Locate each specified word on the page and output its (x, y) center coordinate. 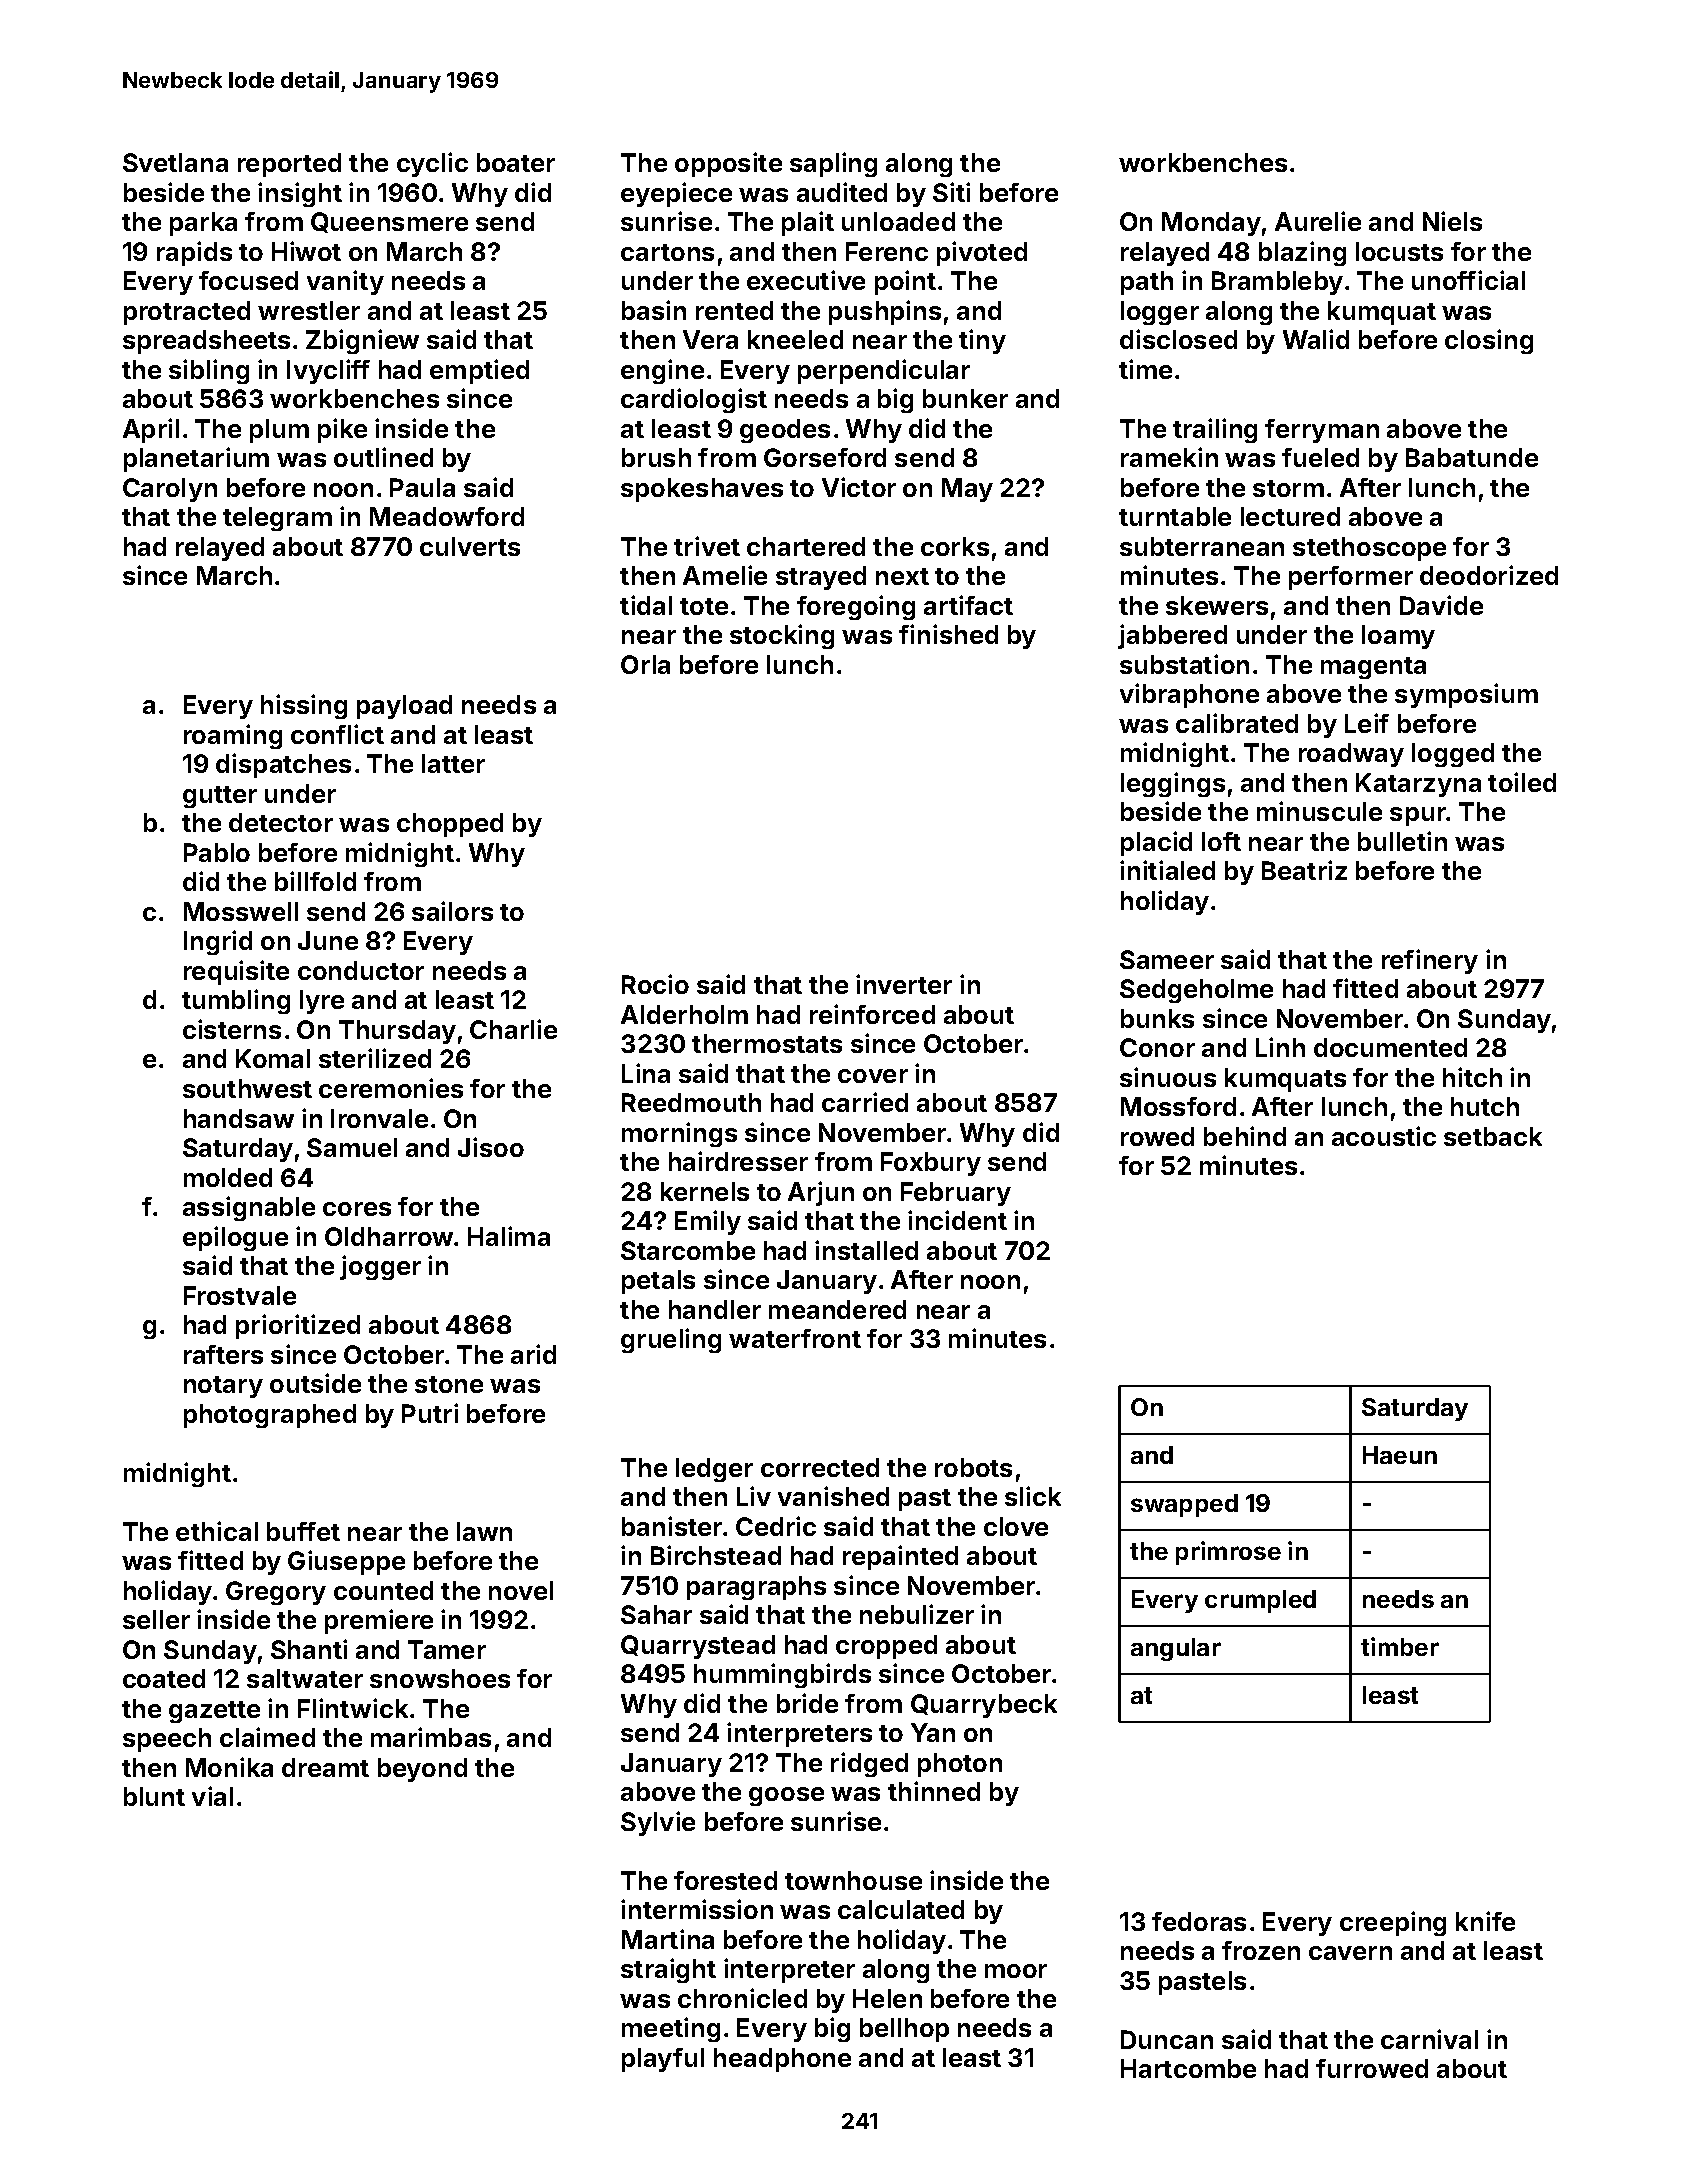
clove (1016, 1526)
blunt (154, 1796)
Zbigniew (362, 341)
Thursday (397, 1032)
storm (1288, 488)
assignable (249, 1208)
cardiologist (694, 400)
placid (1156, 843)
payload (404, 707)
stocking (782, 636)
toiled (1522, 782)
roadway (1351, 755)
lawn (484, 1531)
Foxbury (931, 1164)
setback (1493, 1136)
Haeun (1400, 1455)
